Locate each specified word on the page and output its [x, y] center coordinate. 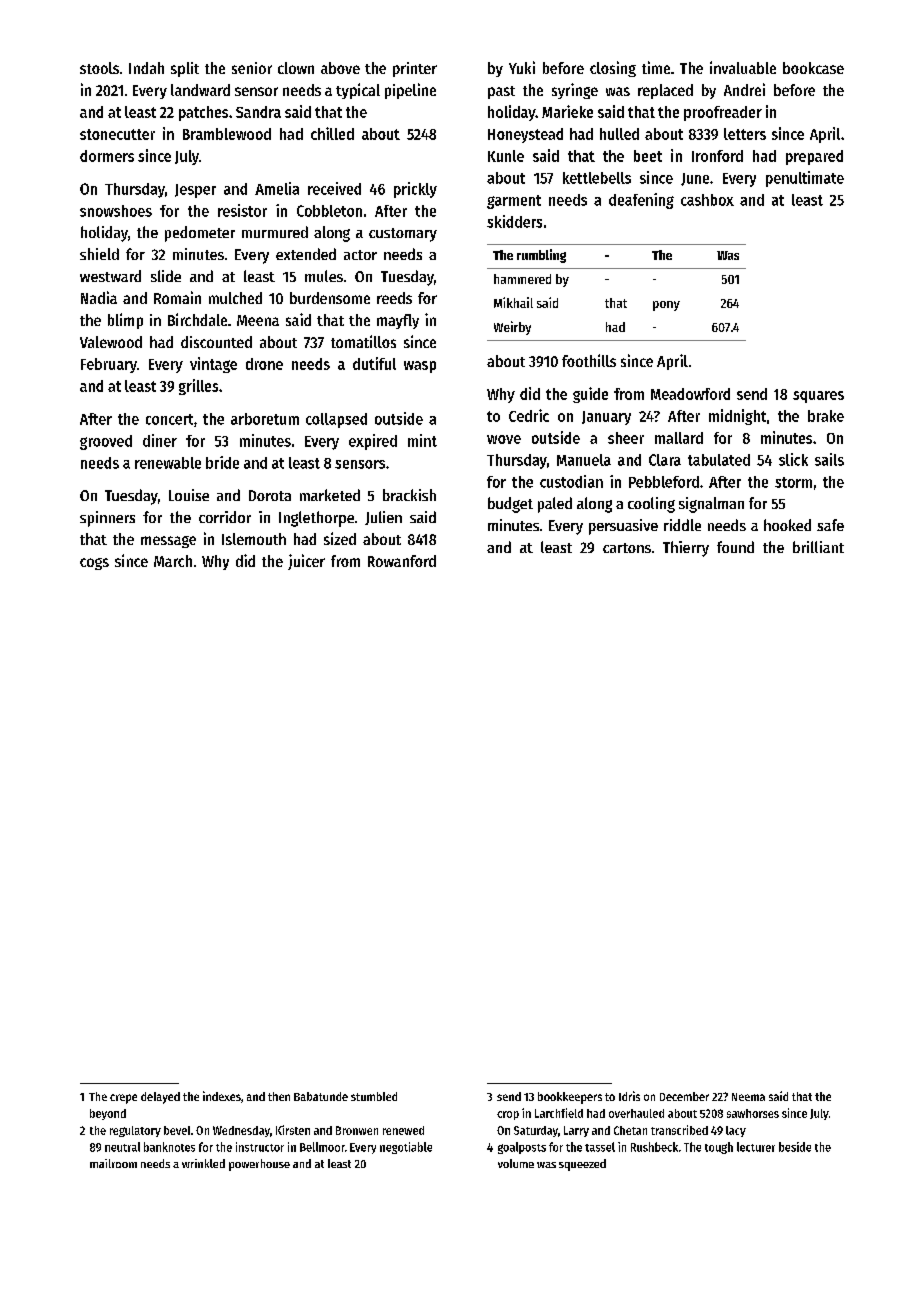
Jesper [195, 191]
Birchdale [197, 319]
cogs [94, 564]
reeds [394, 298]
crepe [123, 1099]
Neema [748, 1097]
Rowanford [402, 561]
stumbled [374, 1096]
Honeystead [525, 135]
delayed [160, 1098]
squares [818, 397]
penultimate [805, 179]
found [735, 547]
